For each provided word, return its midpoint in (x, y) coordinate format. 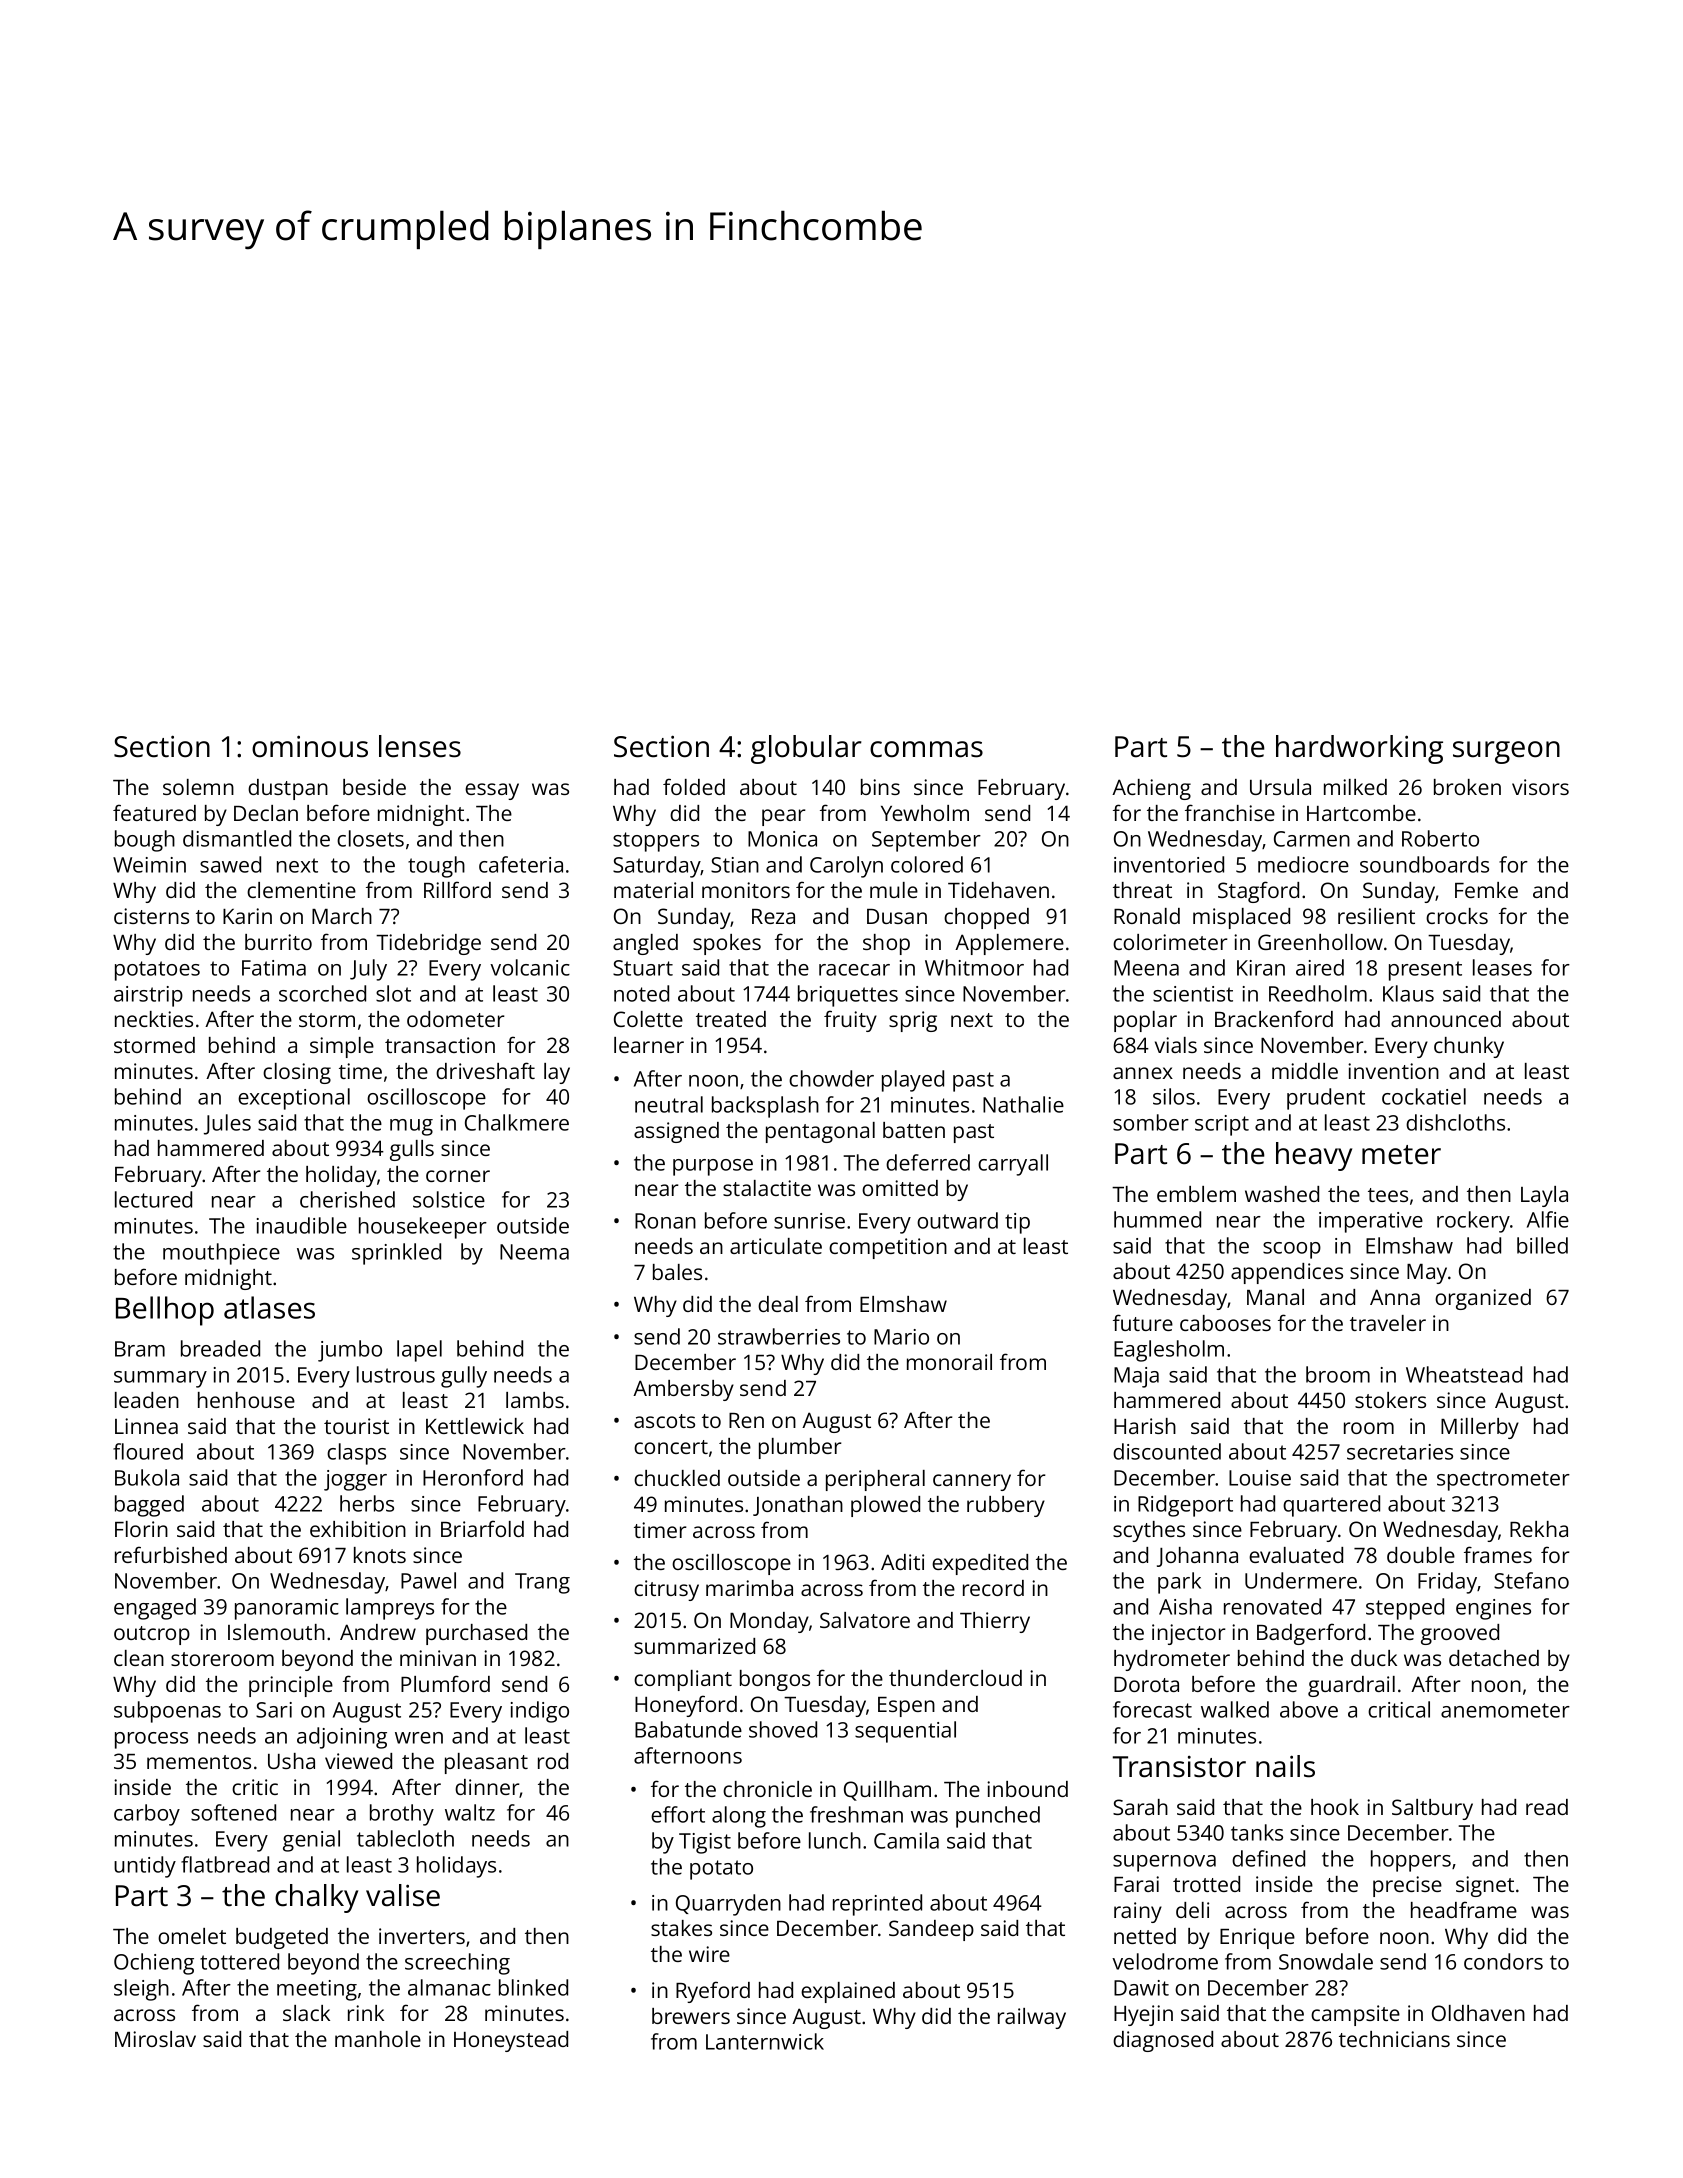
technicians (1394, 2039)
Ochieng (154, 1964)
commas (926, 749)
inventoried (1169, 864)
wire (709, 1954)
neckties (154, 1019)
